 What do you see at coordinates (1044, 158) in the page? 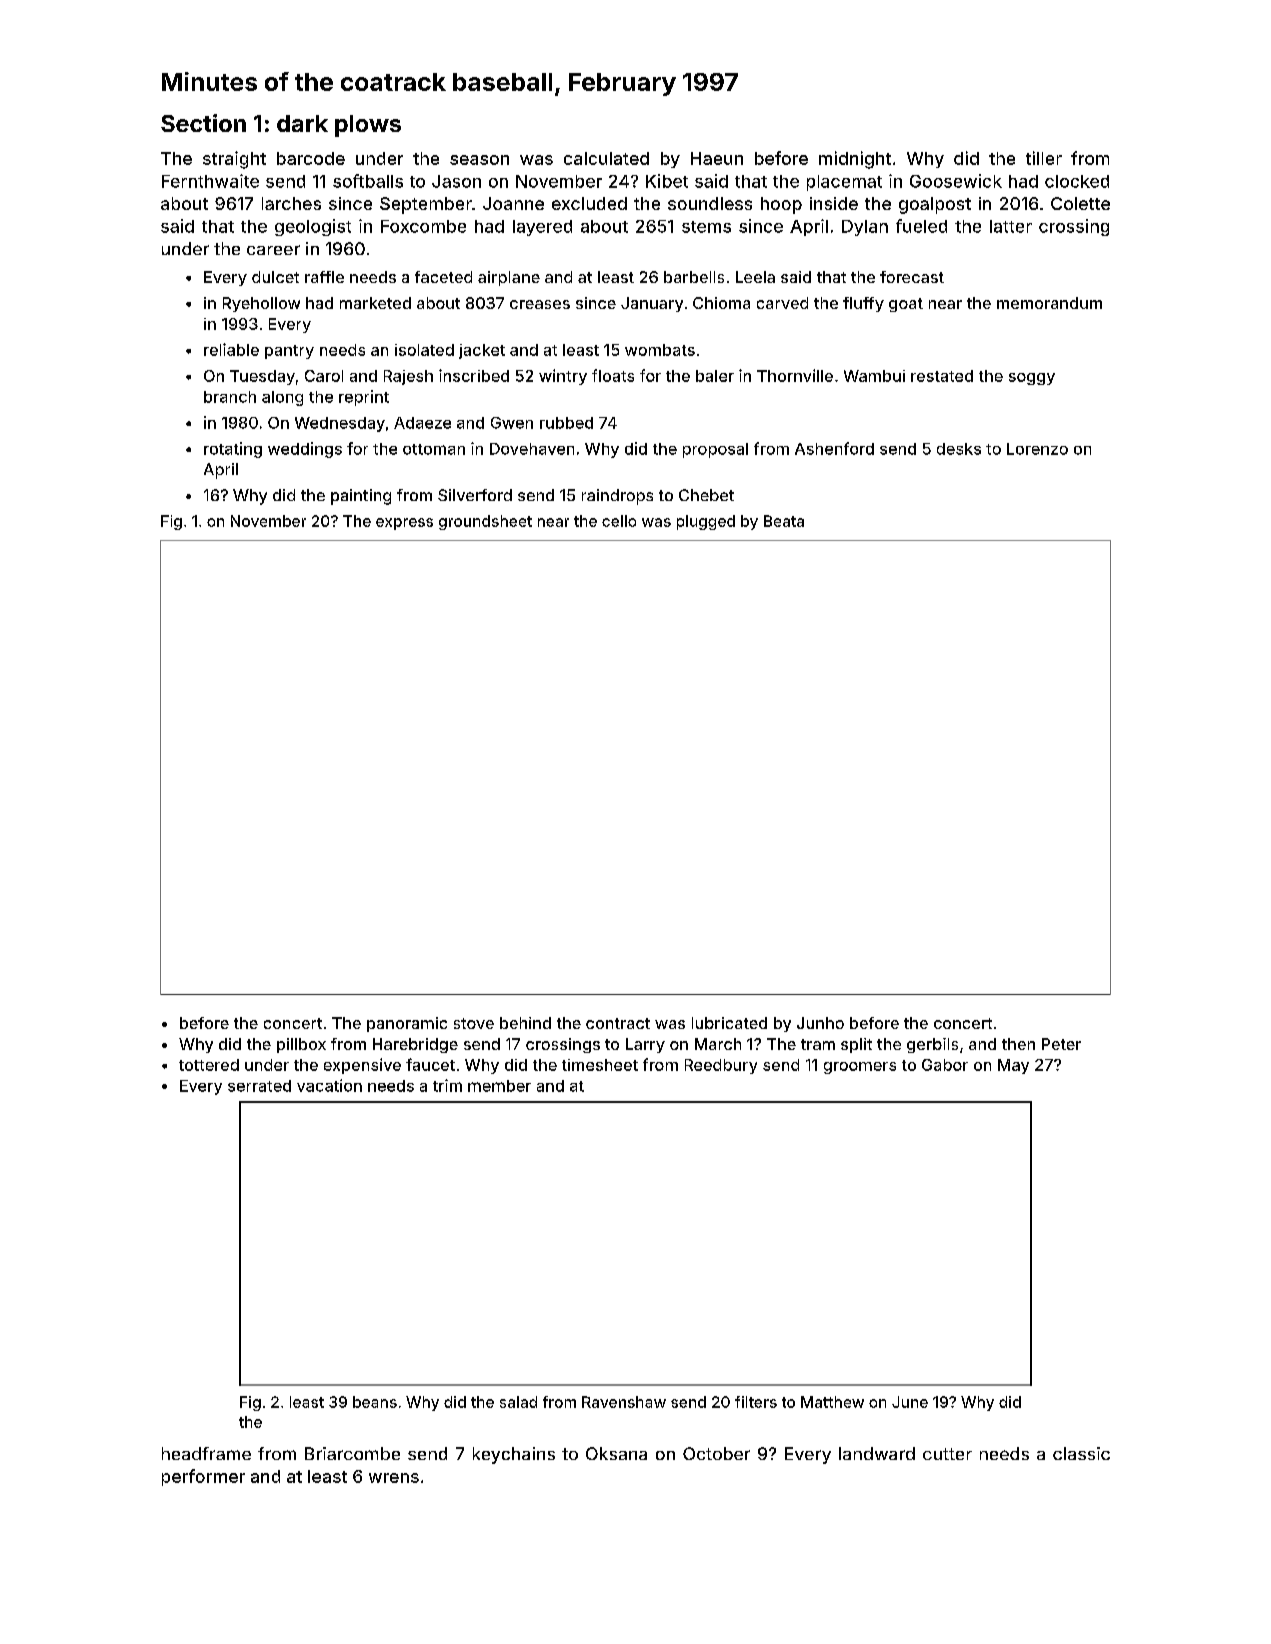
I see `tiller` at bounding box center [1044, 158].
